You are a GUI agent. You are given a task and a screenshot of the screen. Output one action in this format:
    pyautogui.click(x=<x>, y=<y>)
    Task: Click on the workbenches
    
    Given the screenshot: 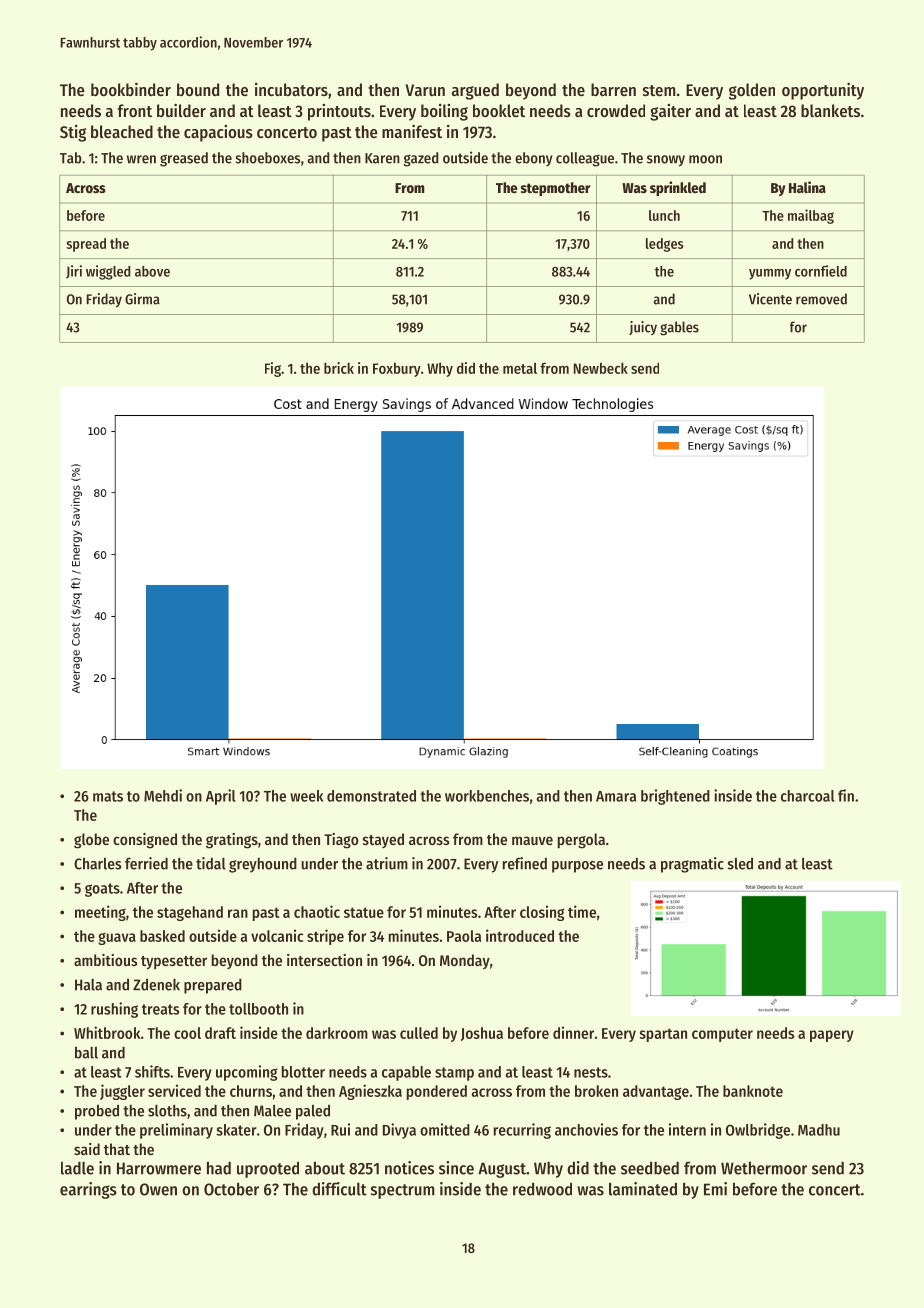 What is the action you would take?
    pyautogui.click(x=487, y=796)
